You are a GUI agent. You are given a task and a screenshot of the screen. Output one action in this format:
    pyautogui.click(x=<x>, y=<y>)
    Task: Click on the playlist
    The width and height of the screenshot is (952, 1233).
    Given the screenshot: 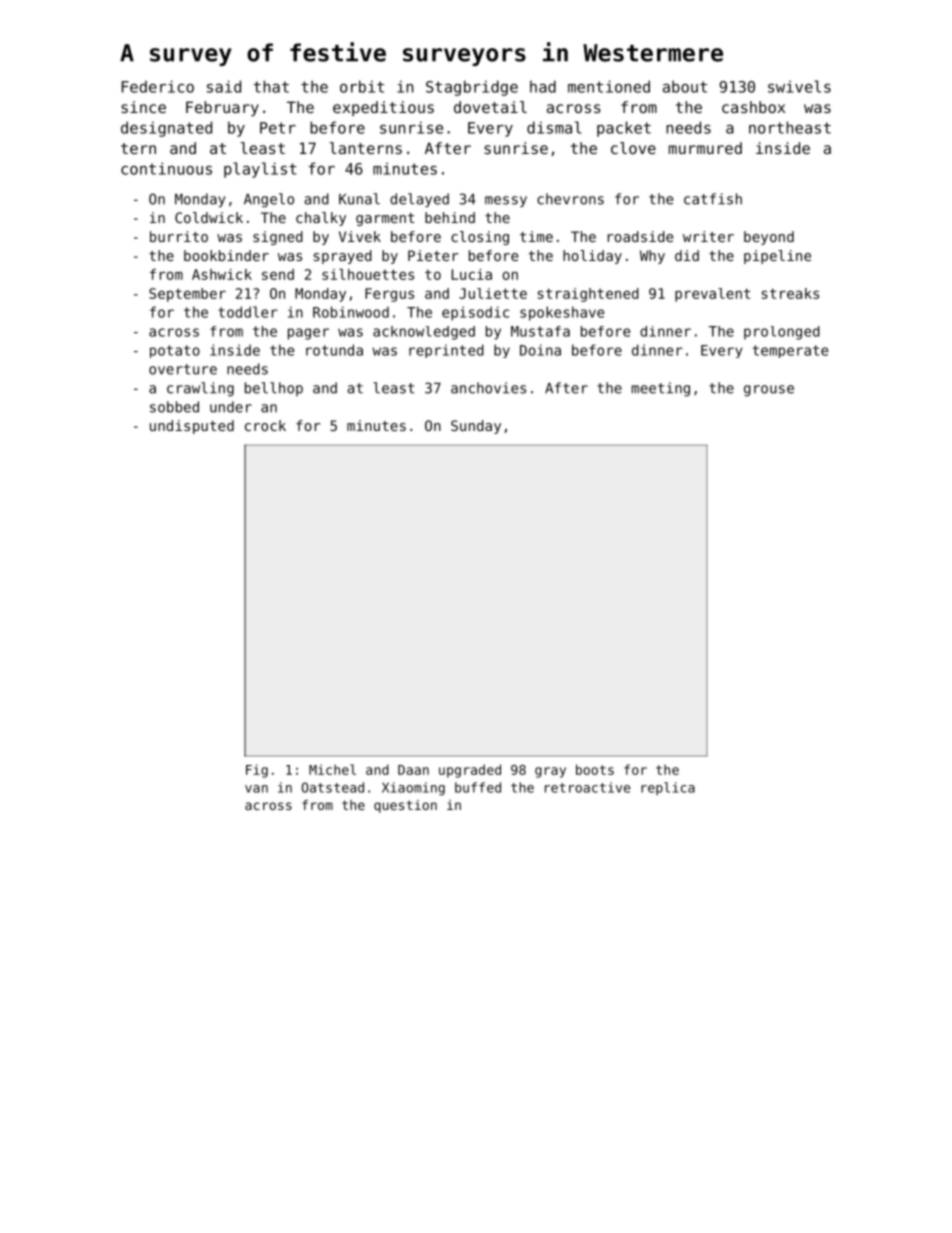 What is the action you would take?
    pyautogui.click(x=260, y=170)
